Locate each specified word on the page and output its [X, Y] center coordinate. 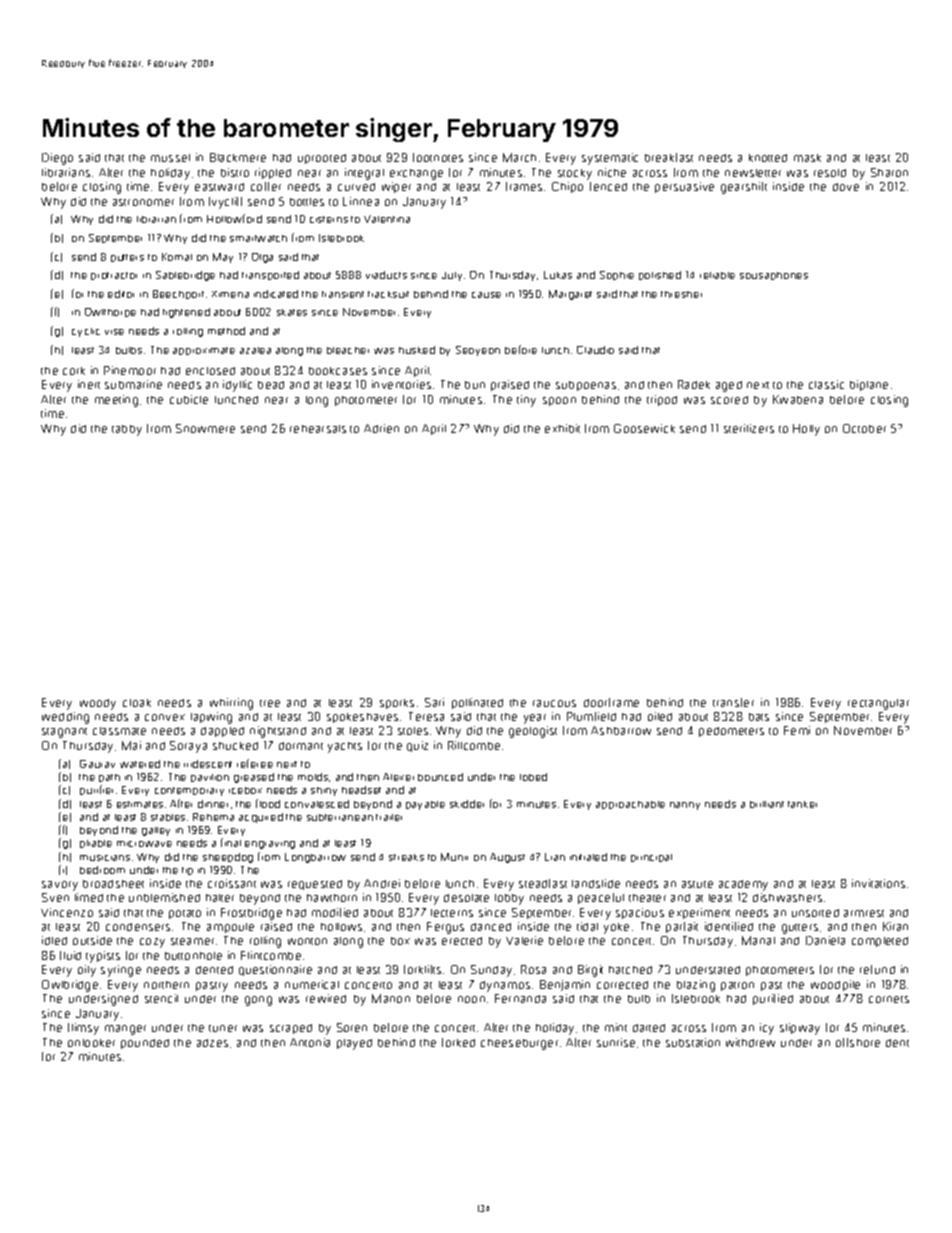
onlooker [91, 1043]
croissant [232, 883]
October [864, 428]
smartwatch [258, 238]
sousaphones [774, 276]
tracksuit [388, 294]
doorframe [611, 702]
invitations [878, 883]
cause [486, 295]
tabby [127, 430]
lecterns [452, 913]
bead [271, 385]
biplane [869, 385]
